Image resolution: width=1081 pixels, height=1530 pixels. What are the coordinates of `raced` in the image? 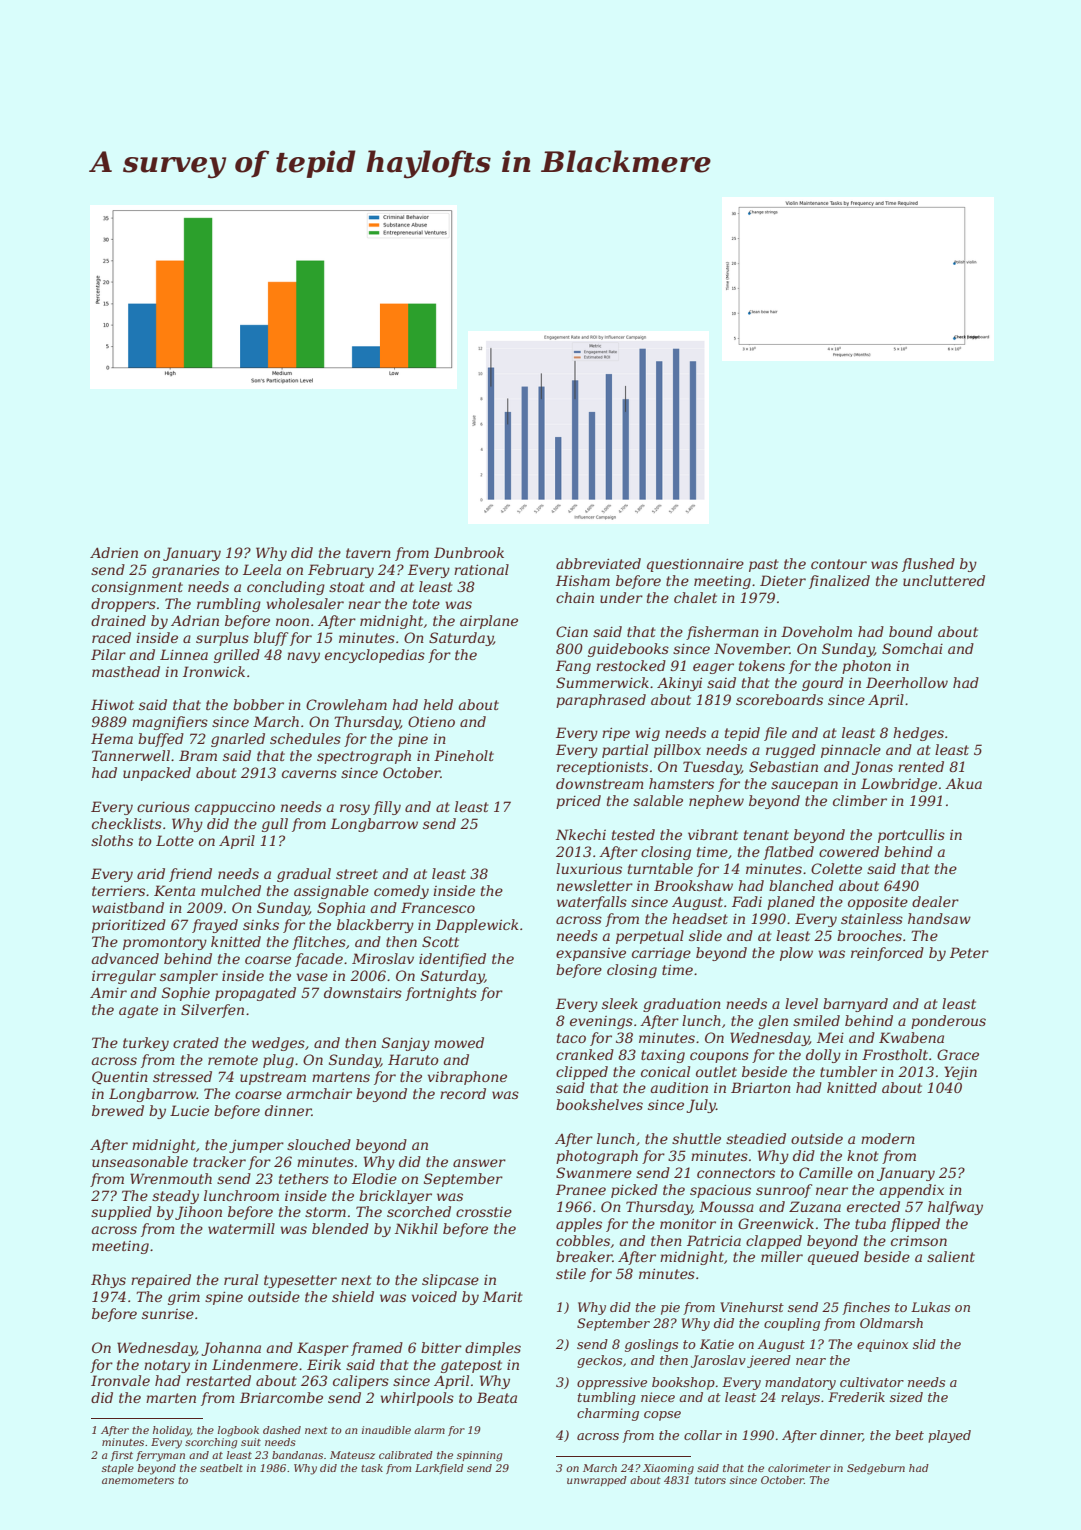 It's located at (111, 637).
